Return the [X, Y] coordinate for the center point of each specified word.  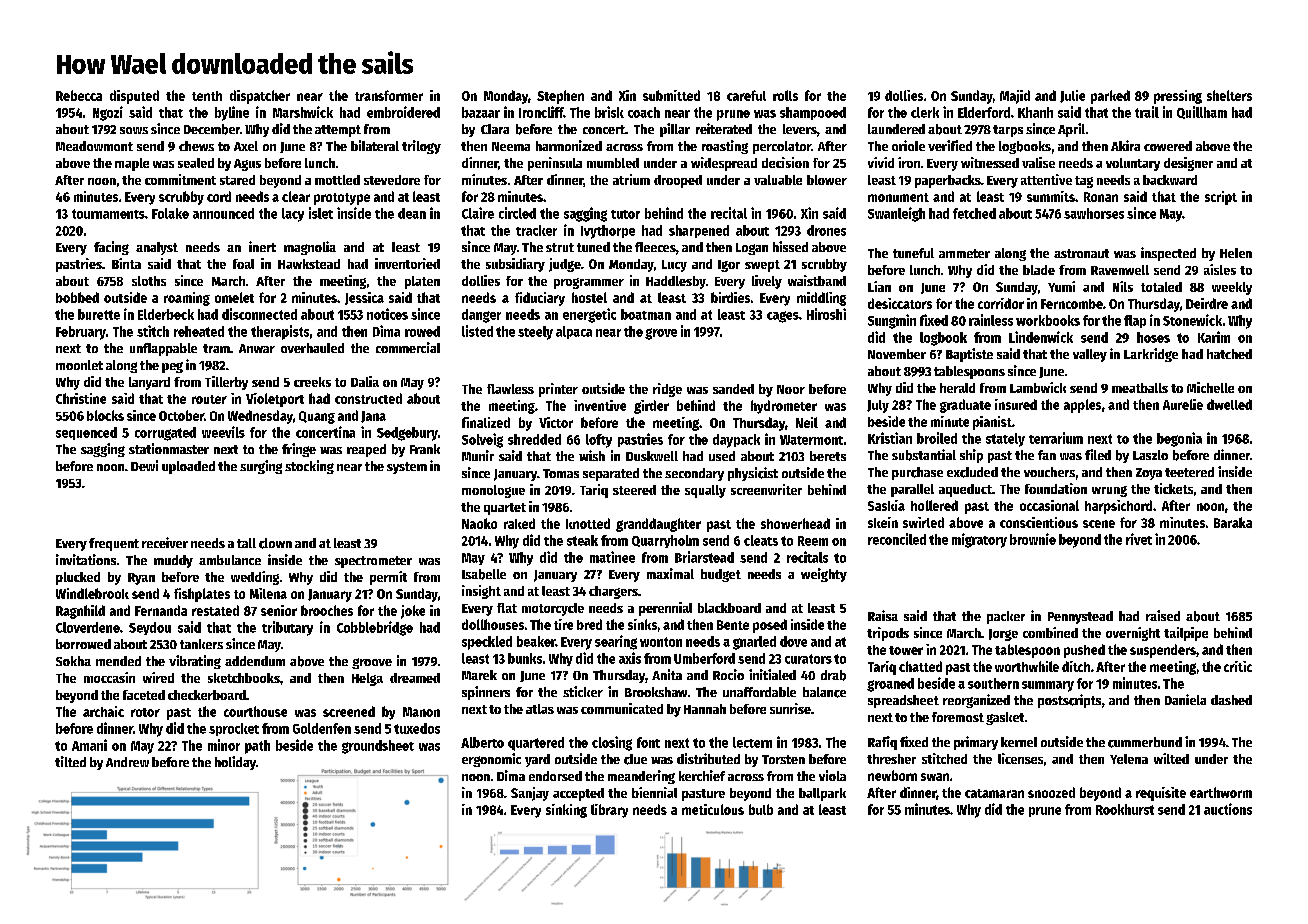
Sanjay [530, 794]
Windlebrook [92, 593]
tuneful [913, 253]
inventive [600, 405]
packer [1006, 617]
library [609, 811]
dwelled [1229, 404]
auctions [1228, 809]
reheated [199, 331]
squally [705, 491]
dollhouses [493, 624]
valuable [778, 180]
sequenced [86, 433]
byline [232, 113]
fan [1047, 455]
